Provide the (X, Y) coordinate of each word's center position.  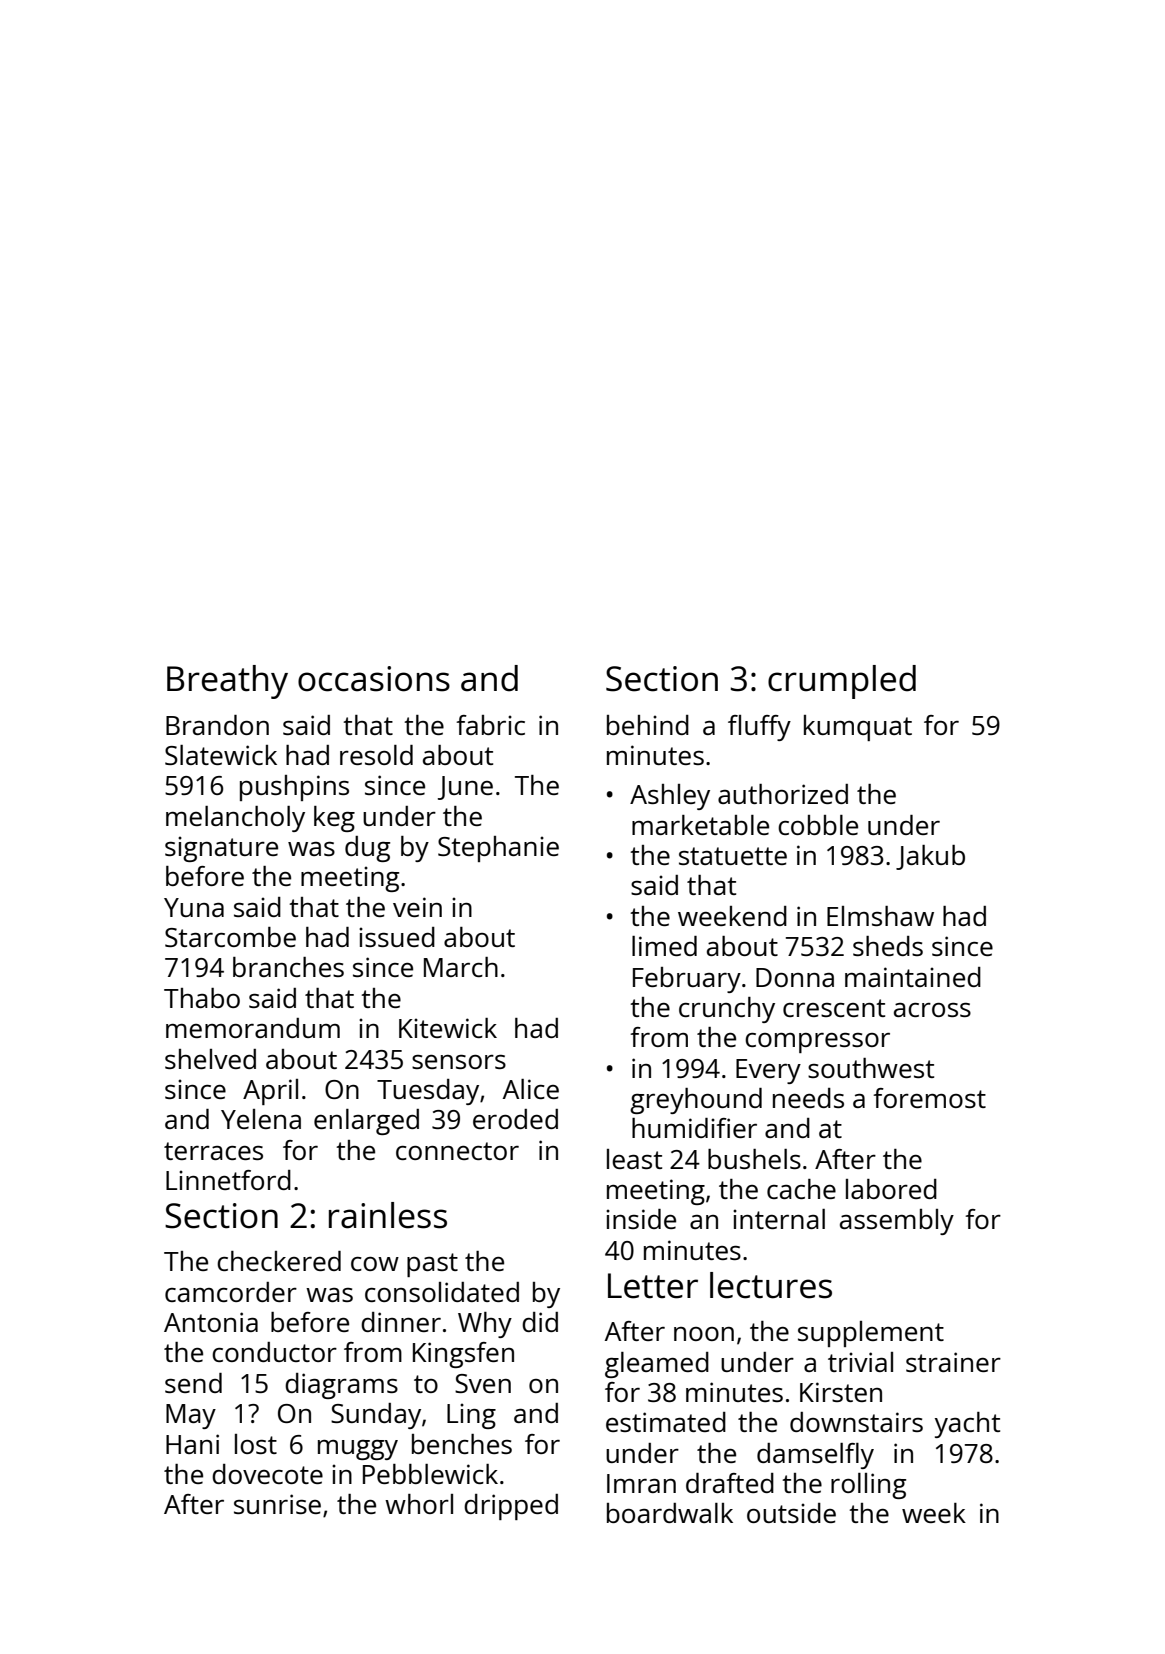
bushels (754, 1159)
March (461, 967)
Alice (531, 1089)
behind (648, 725)
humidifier (694, 1128)
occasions (374, 679)
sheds (888, 946)
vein (417, 907)
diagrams (341, 1386)
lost (256, 1444)
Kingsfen (463, 1355)
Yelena (261, 1119)
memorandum (253, 1028)
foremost (929, 1098)
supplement (871, 1334)
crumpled (842, 682)
